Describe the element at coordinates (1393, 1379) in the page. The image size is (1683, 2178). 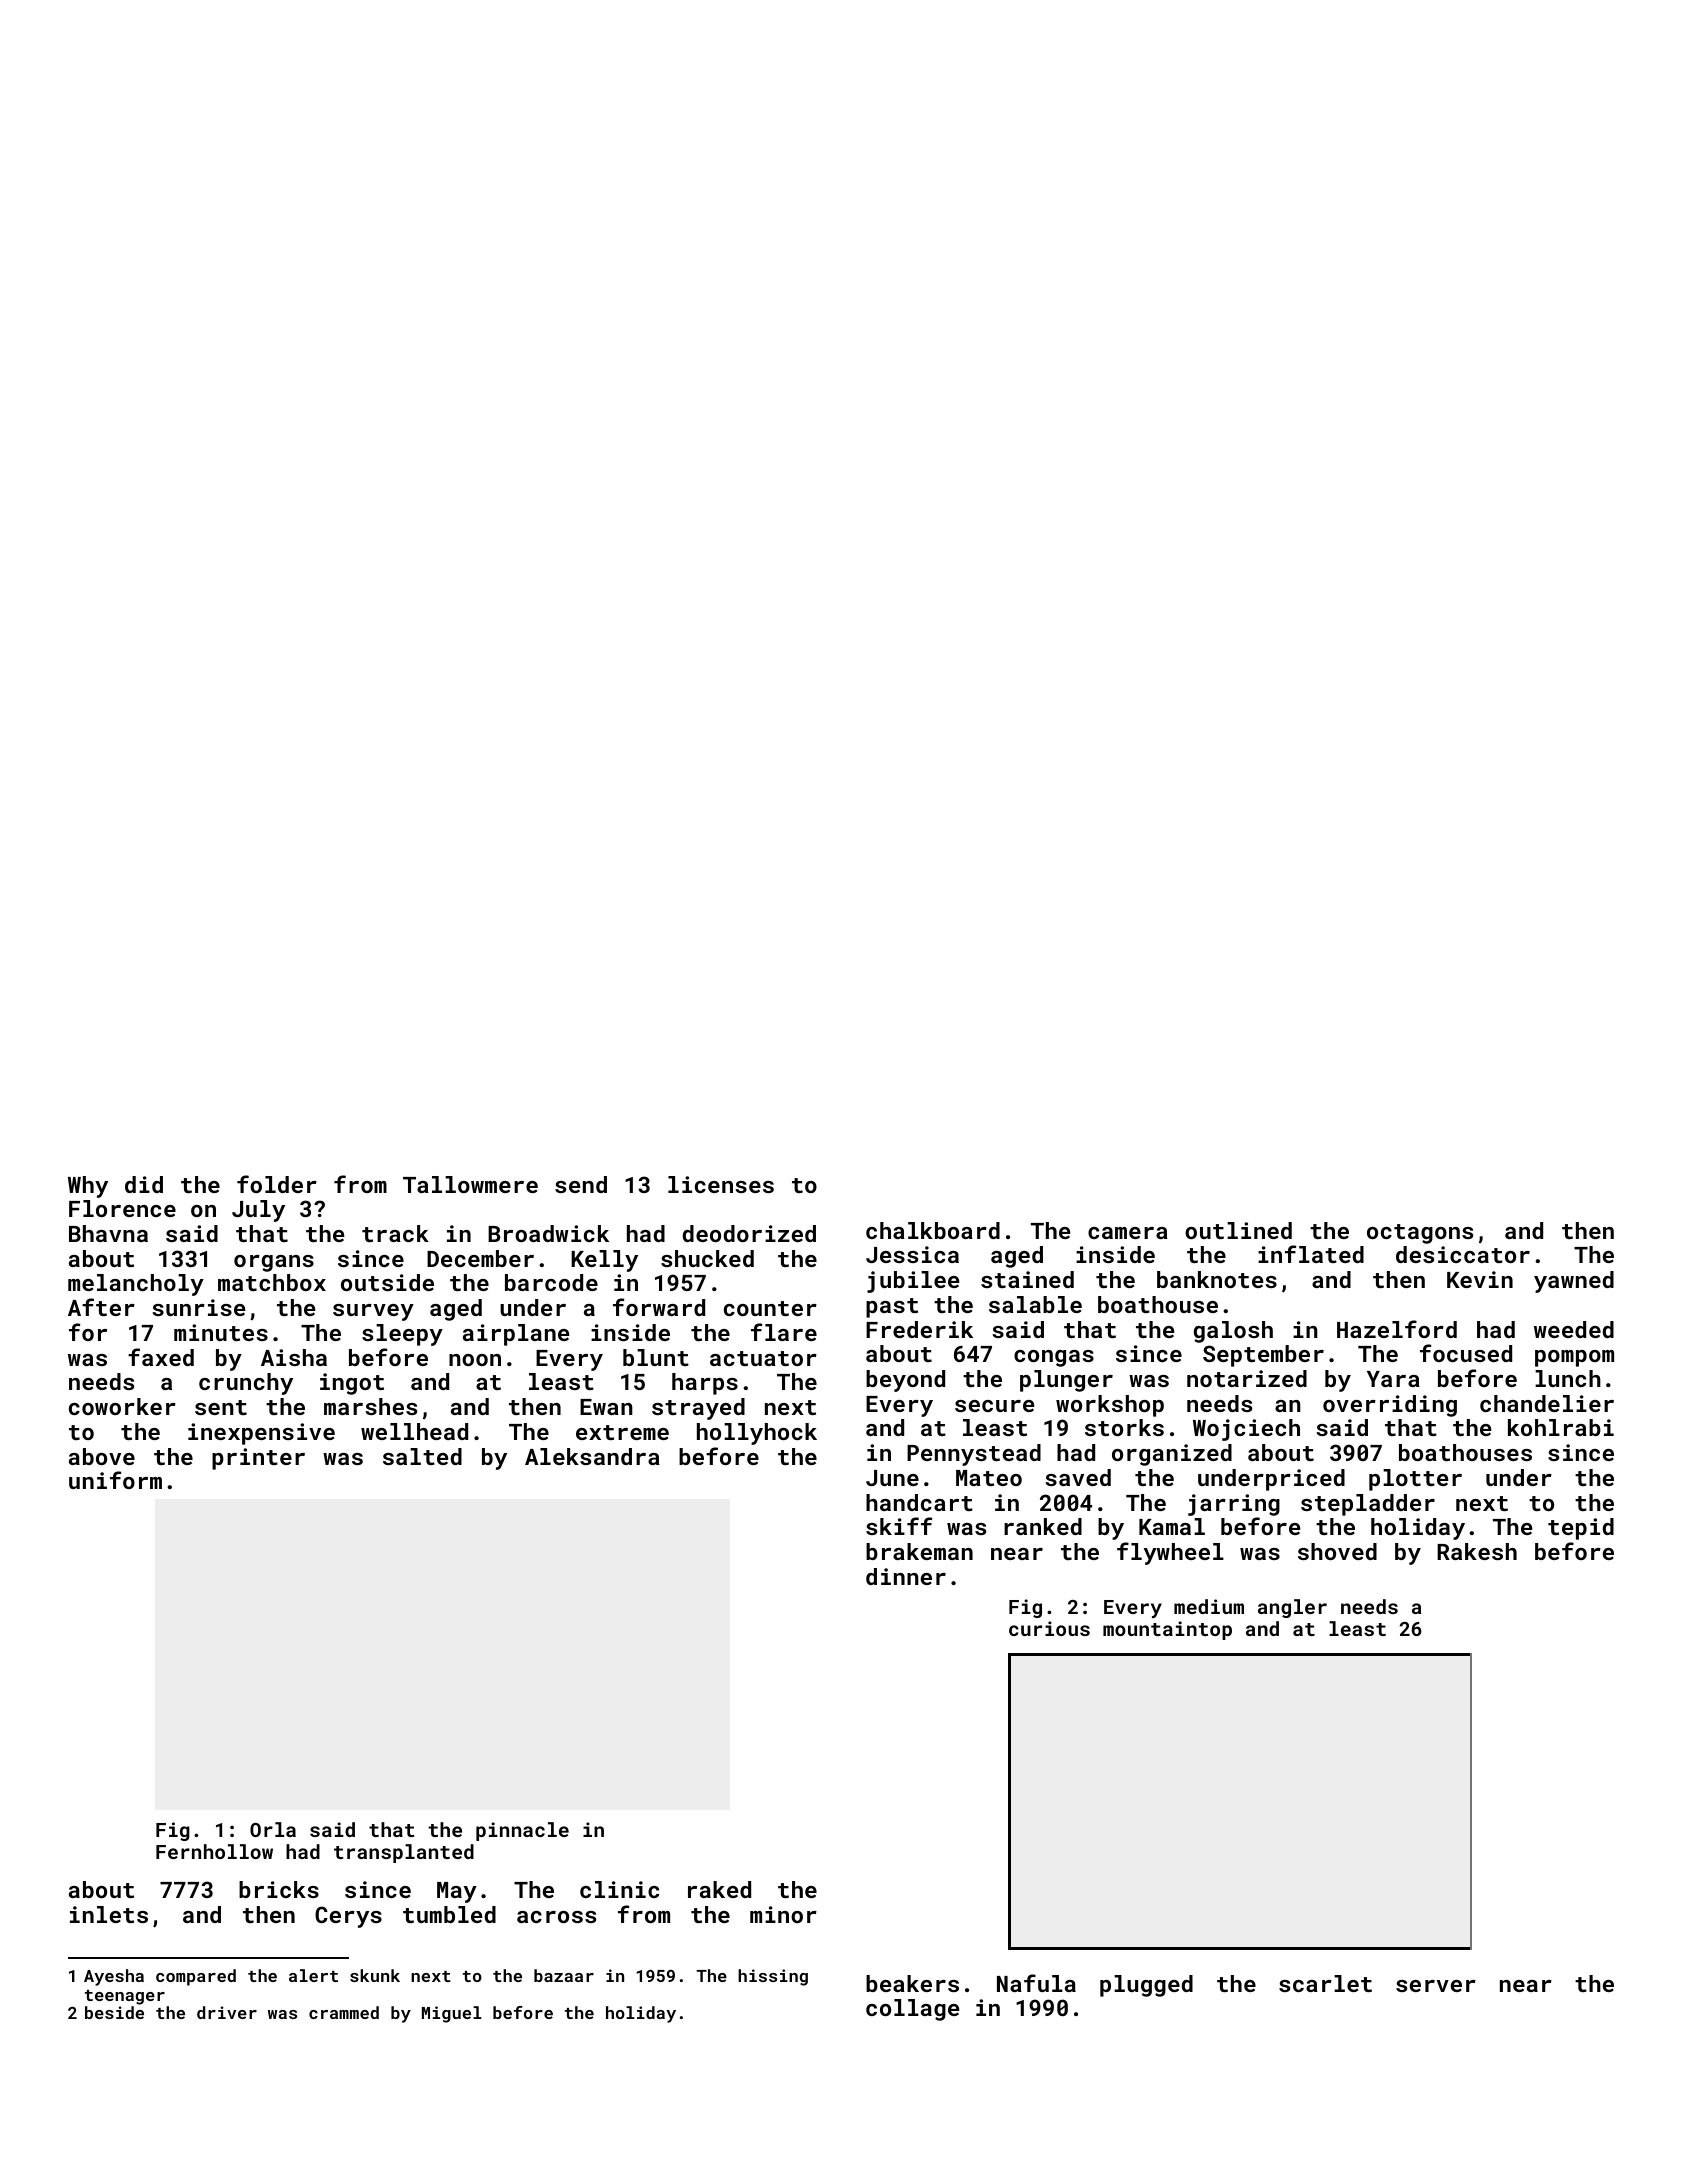
I see `Yara` at that location.
